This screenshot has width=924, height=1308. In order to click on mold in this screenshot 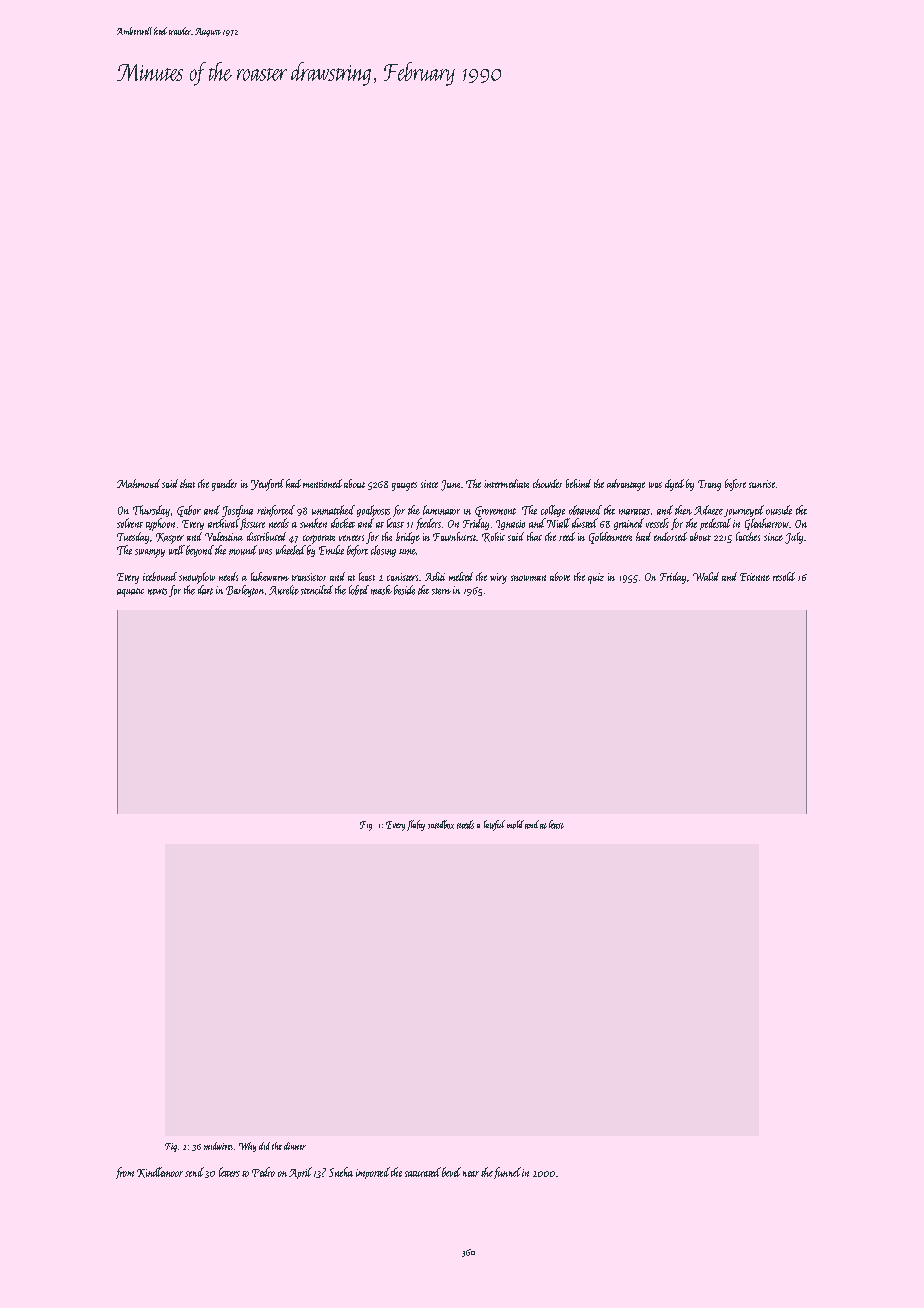, I will do `click(515, 824)`.
